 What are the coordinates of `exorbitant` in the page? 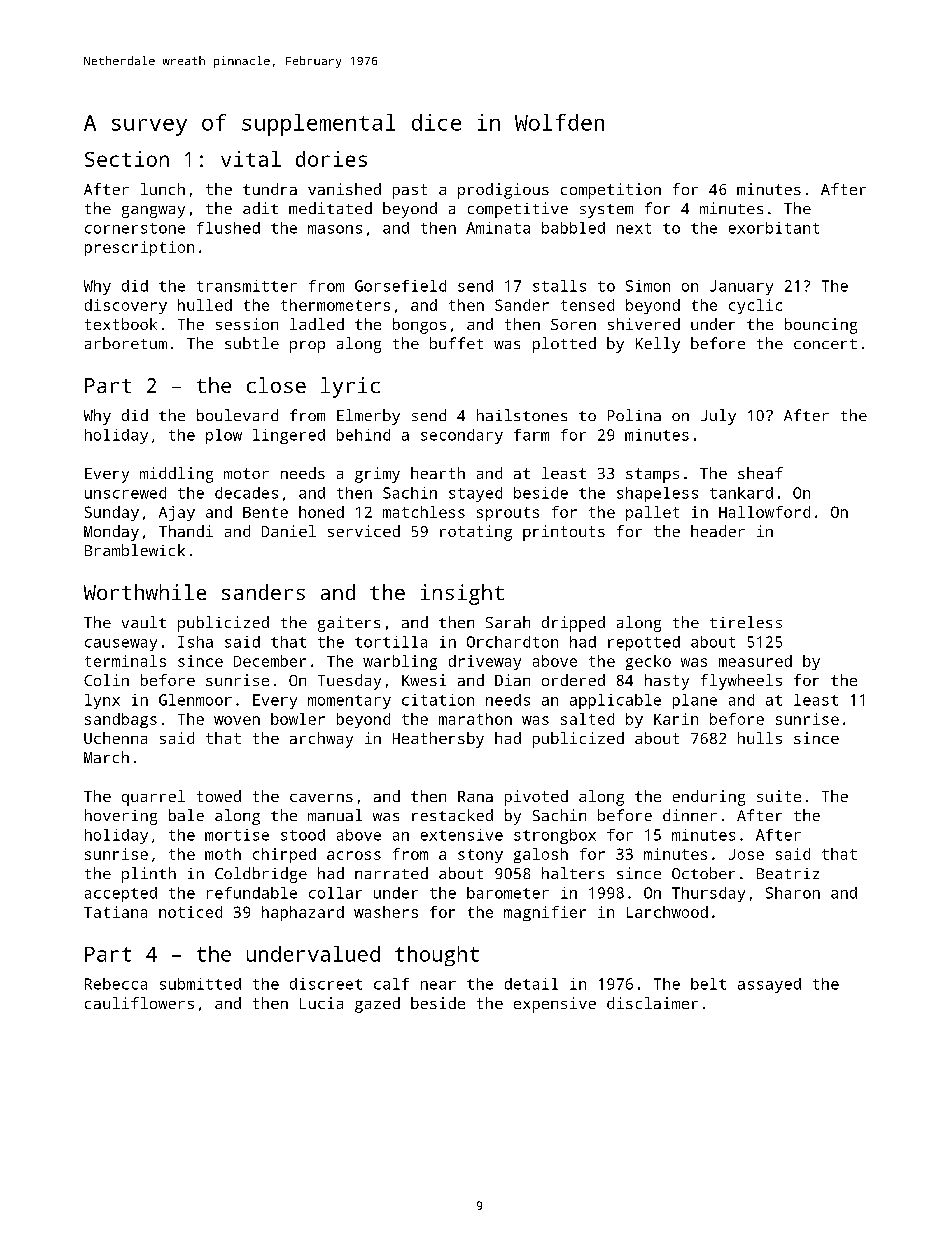 It's located at (774, 228).
